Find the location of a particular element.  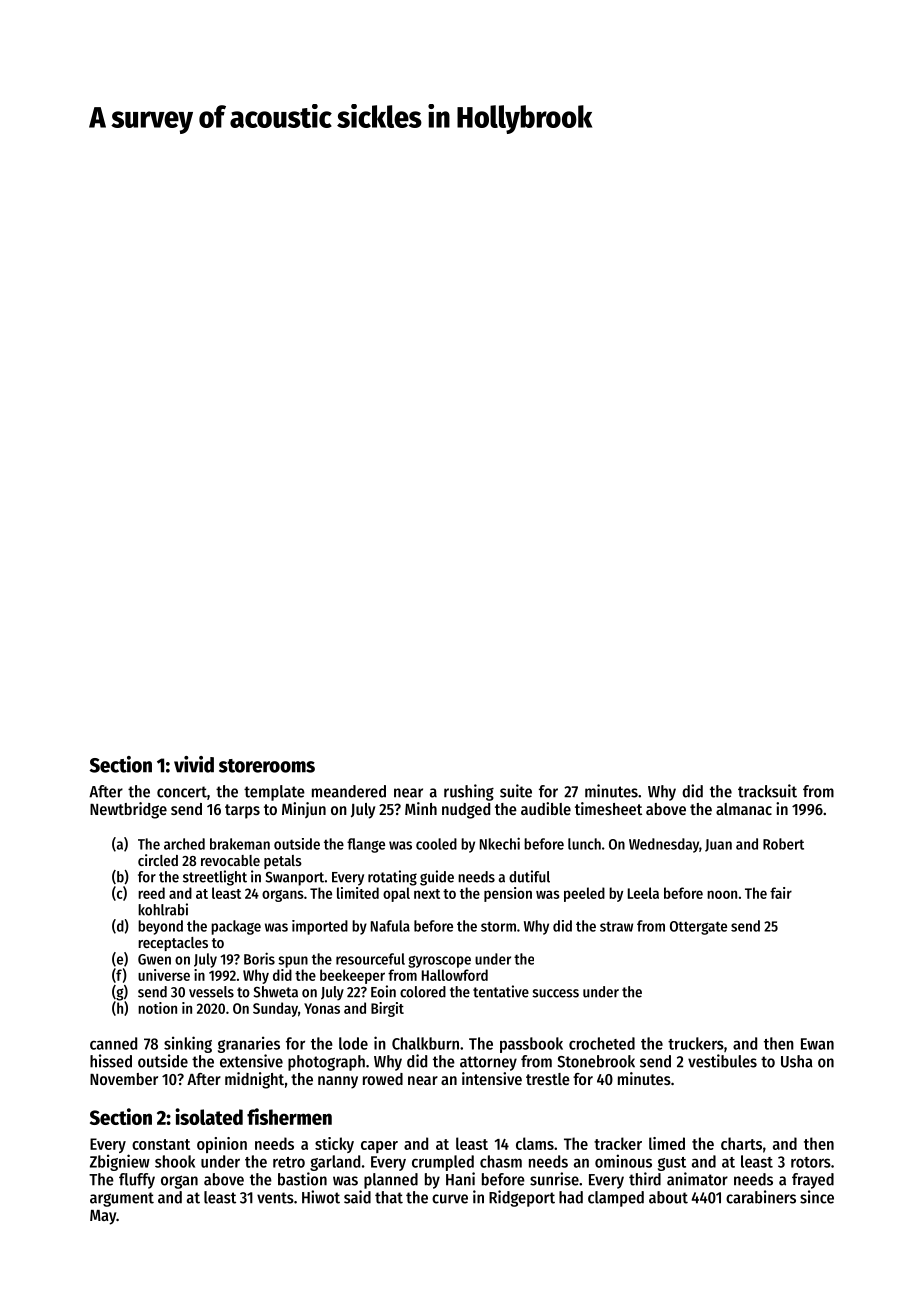

tracksuit is located at coordinates (767, 791).
